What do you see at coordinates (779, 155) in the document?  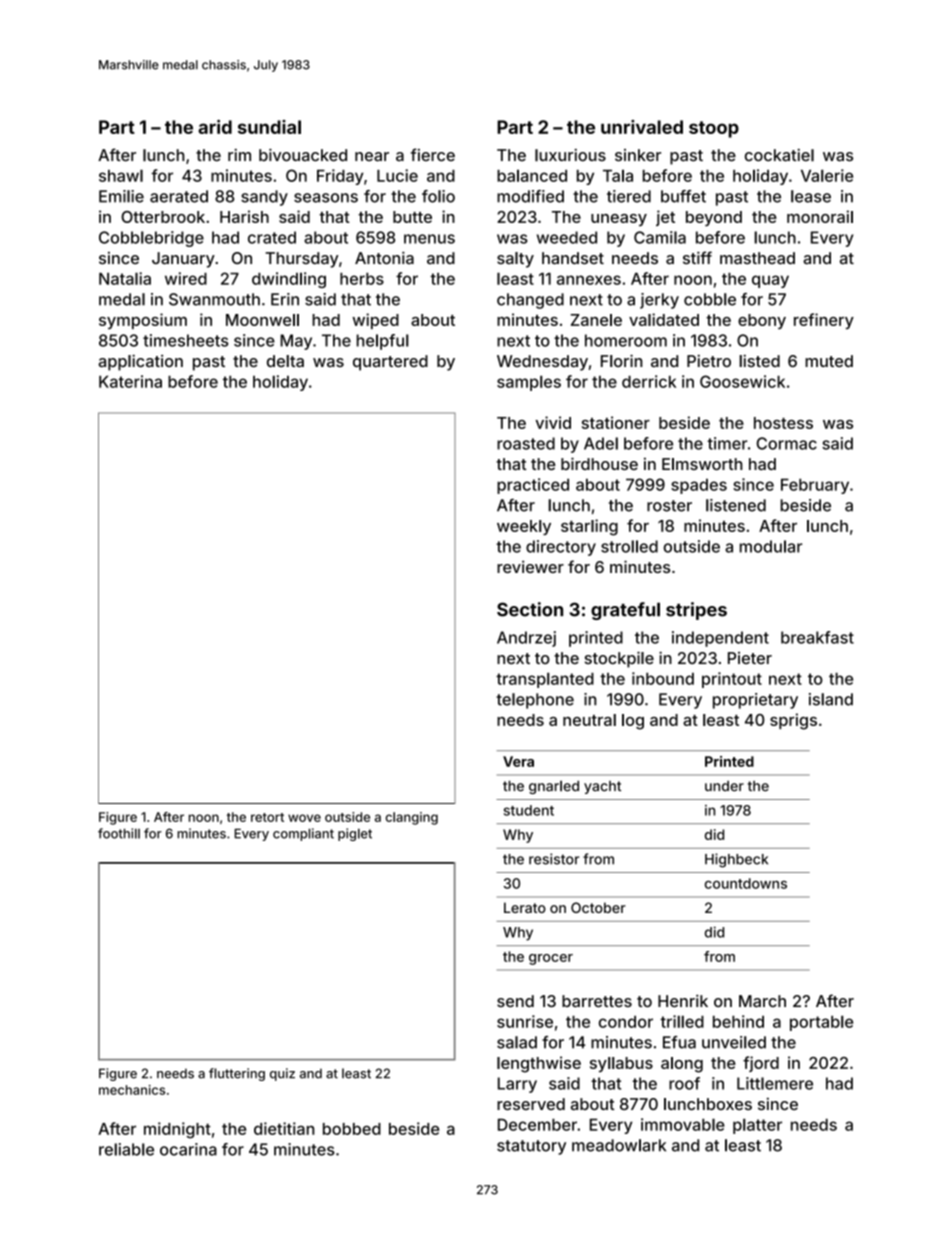 I see `cockatiel` at bounding box center [779, 155].
